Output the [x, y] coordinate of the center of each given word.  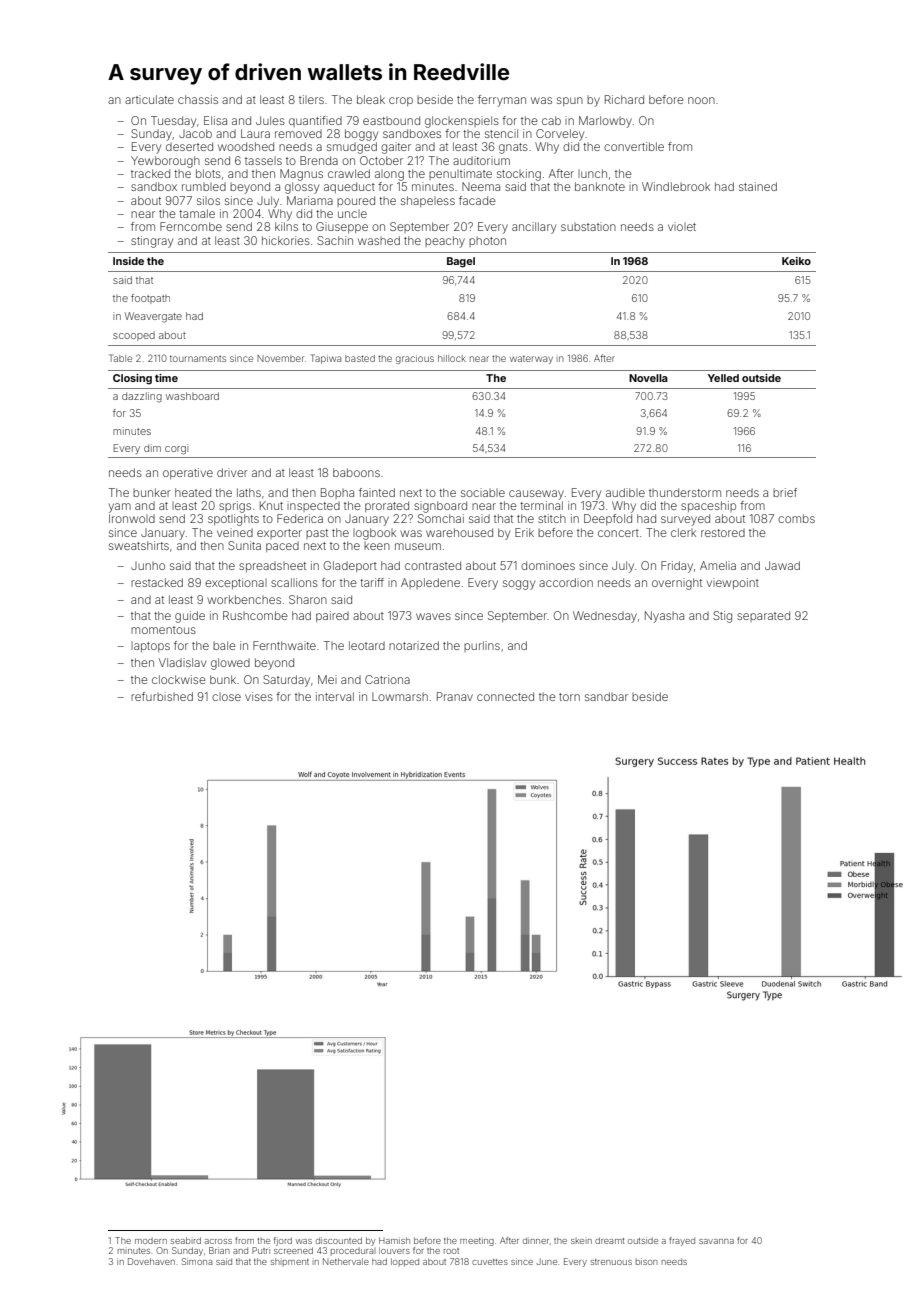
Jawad [782, 565]
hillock [452, 358]
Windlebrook [676, 186]
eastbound [391, 120]
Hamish [394, 1240]
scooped [134, 336]
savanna [716, 1241]
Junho [148, 566]
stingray [152, 242]
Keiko [796, 261]
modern [151, 1240]
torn [569, 697]
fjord [283, 1241]
